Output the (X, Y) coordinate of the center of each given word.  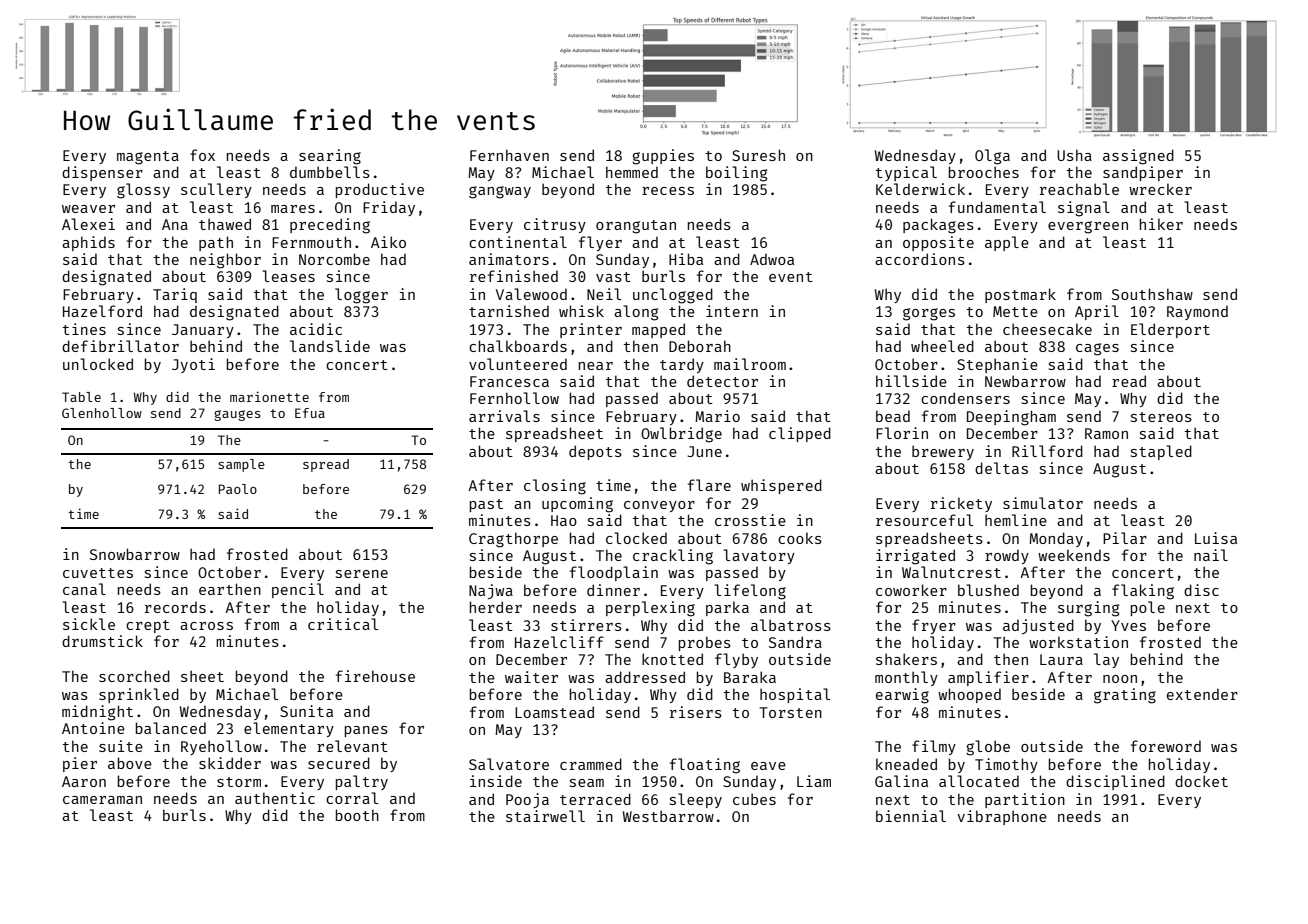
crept (148, 626)
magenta (148, 158)
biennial (911, 816)
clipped (800, 434)
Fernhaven (509, 155)
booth (357, 815)
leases (288, 276)
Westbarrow (668, 816)
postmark (1020, 295)
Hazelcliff (559, 642)
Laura (1061, 659)
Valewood (531, 294)
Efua (310, 413)
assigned (1138, 157)
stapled (1161, 452)
